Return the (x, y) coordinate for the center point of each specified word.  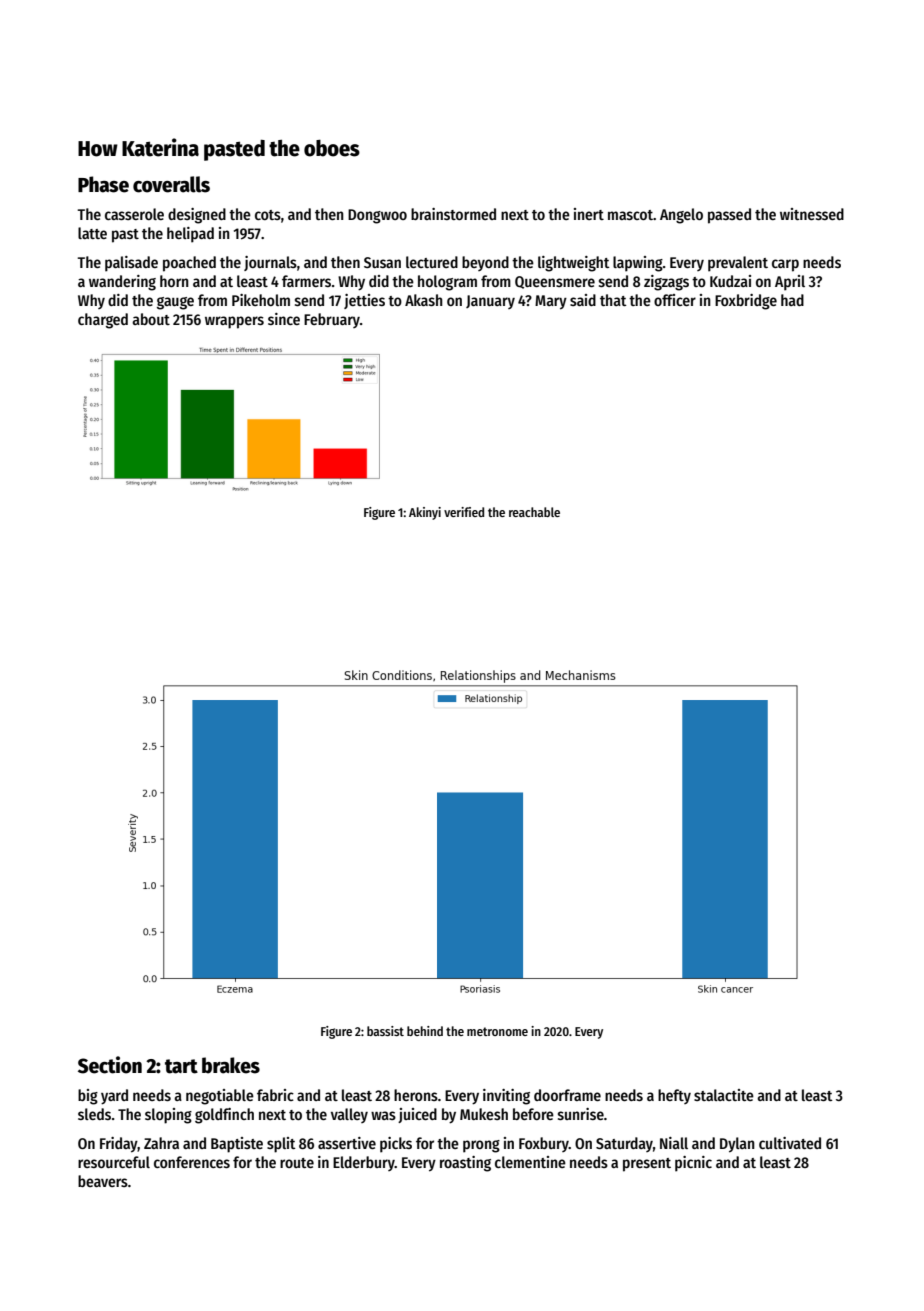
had (792, 300)
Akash (424, 300)
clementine (530, 1162)
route (297, 1163)
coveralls (171, 184)
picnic (693, 1164)
